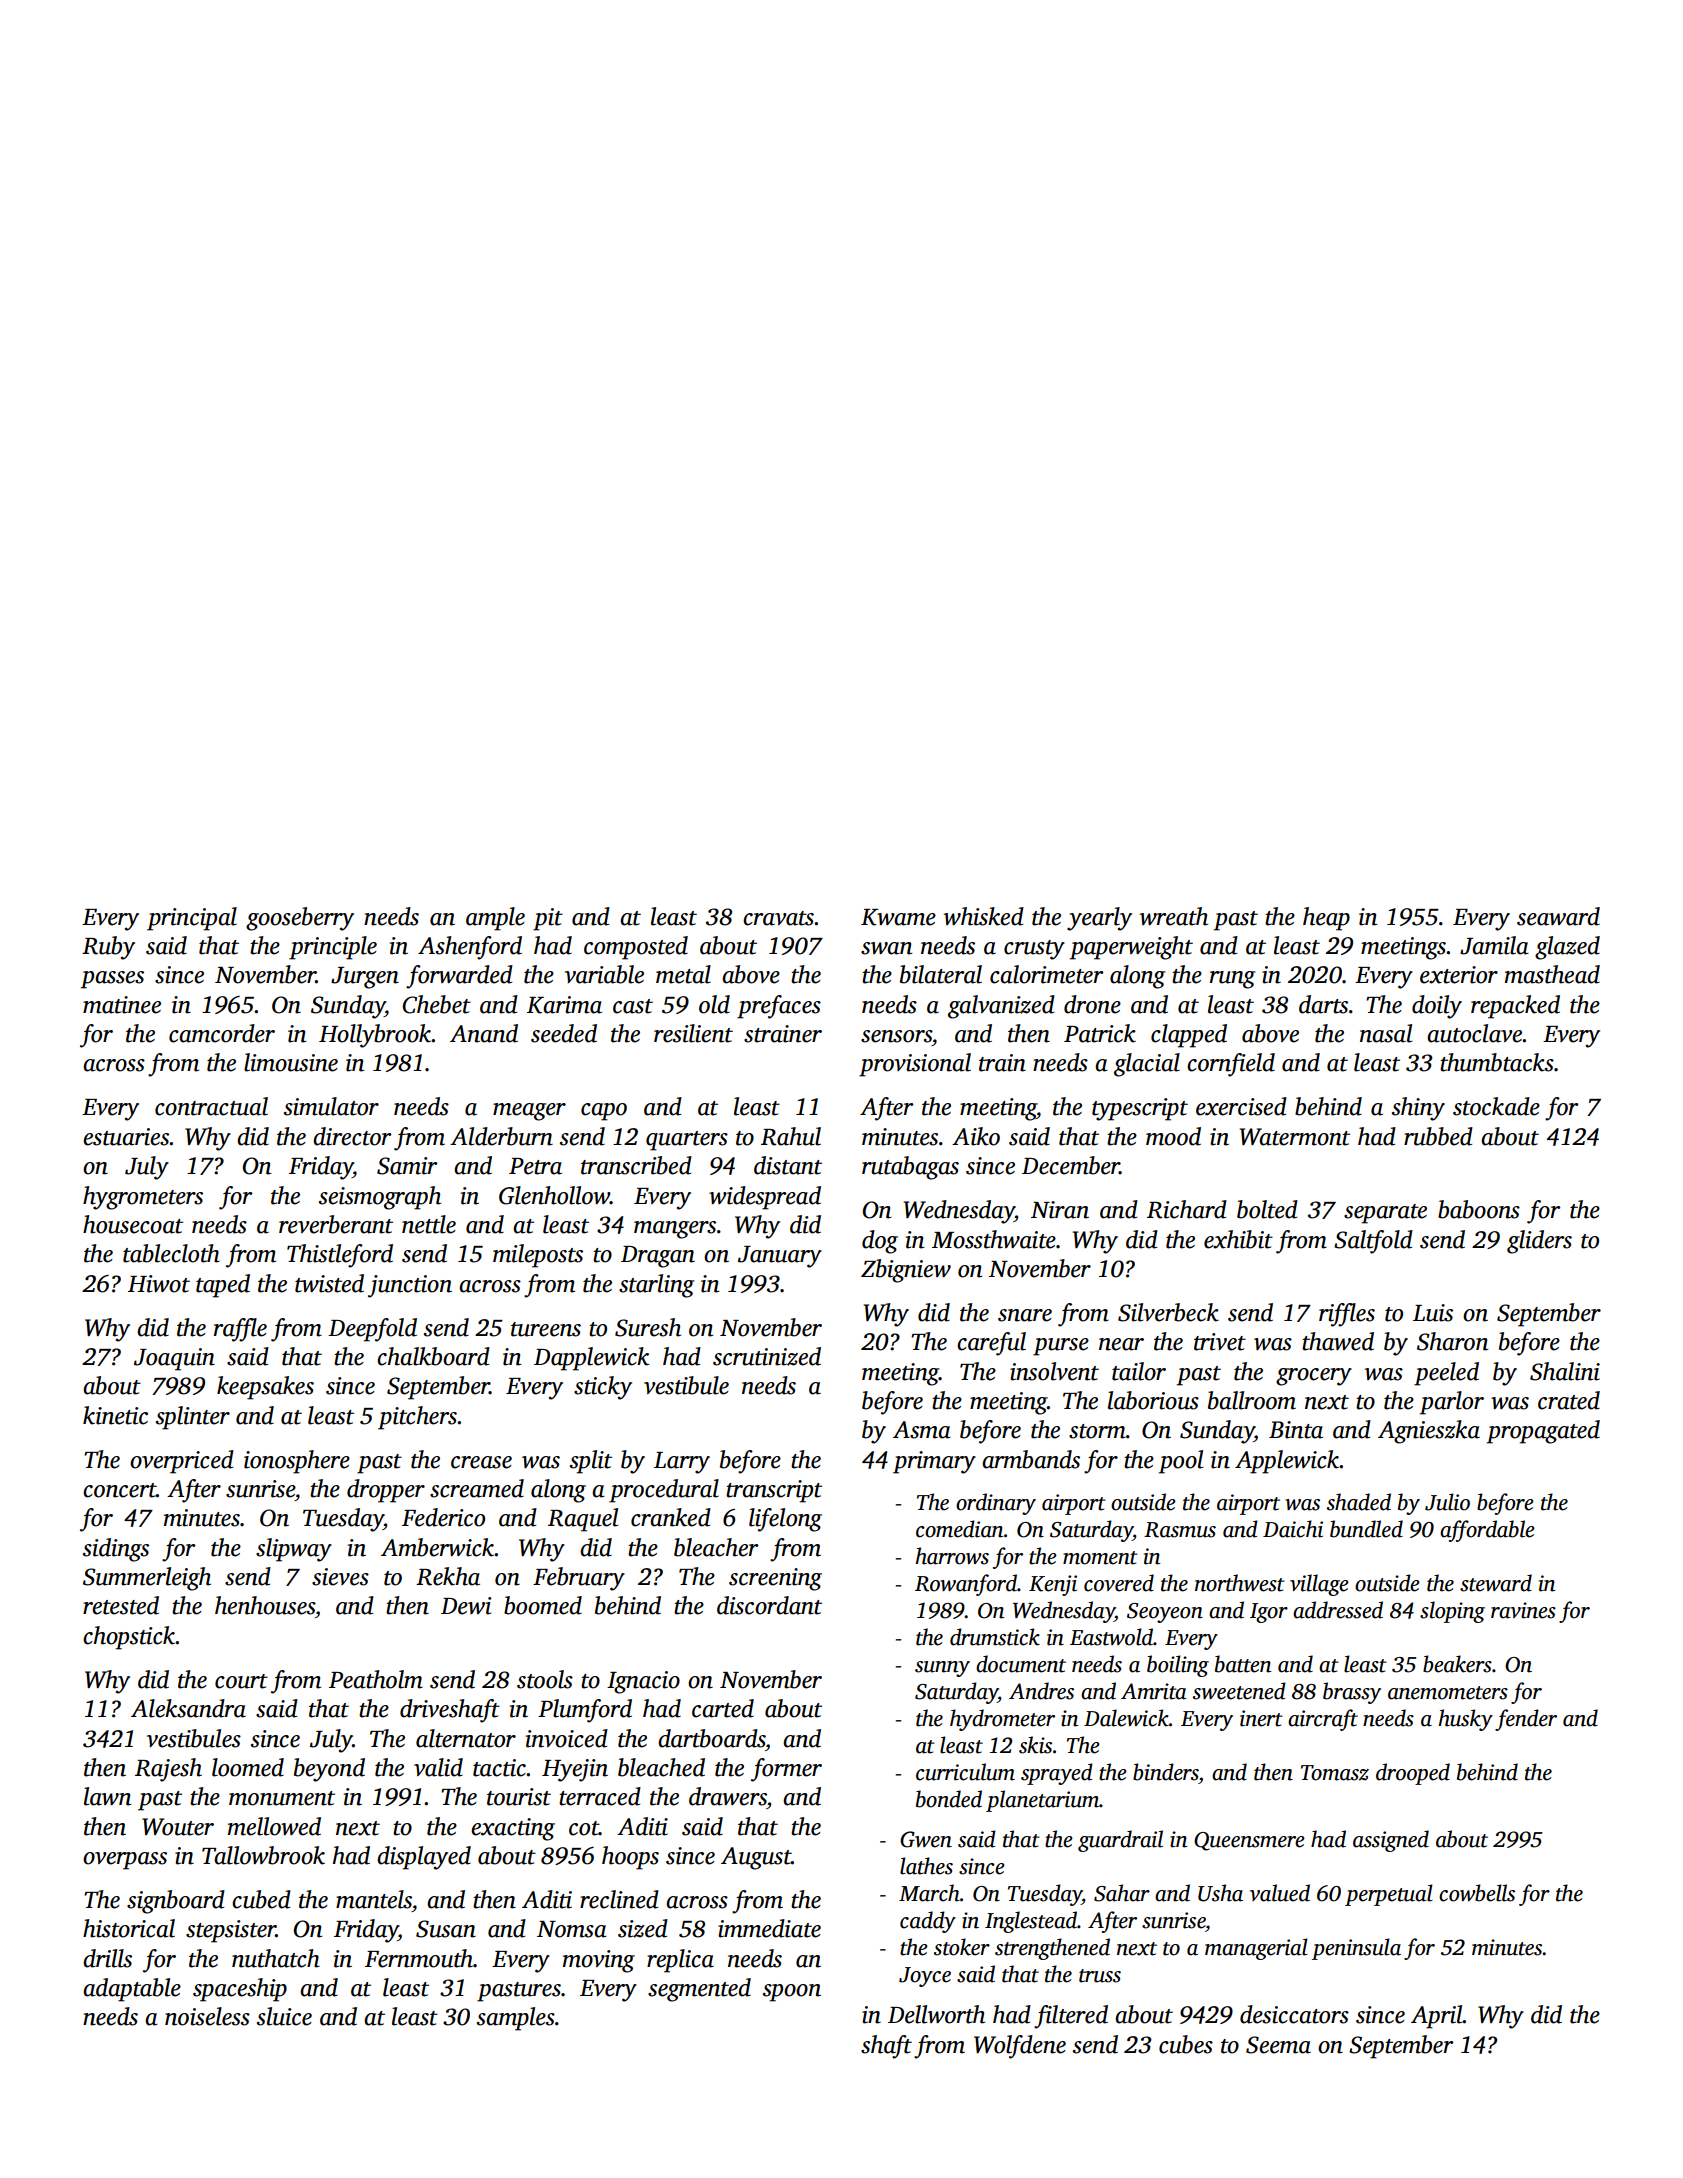  I want to click on peninsula, so click(1356, 1949).
